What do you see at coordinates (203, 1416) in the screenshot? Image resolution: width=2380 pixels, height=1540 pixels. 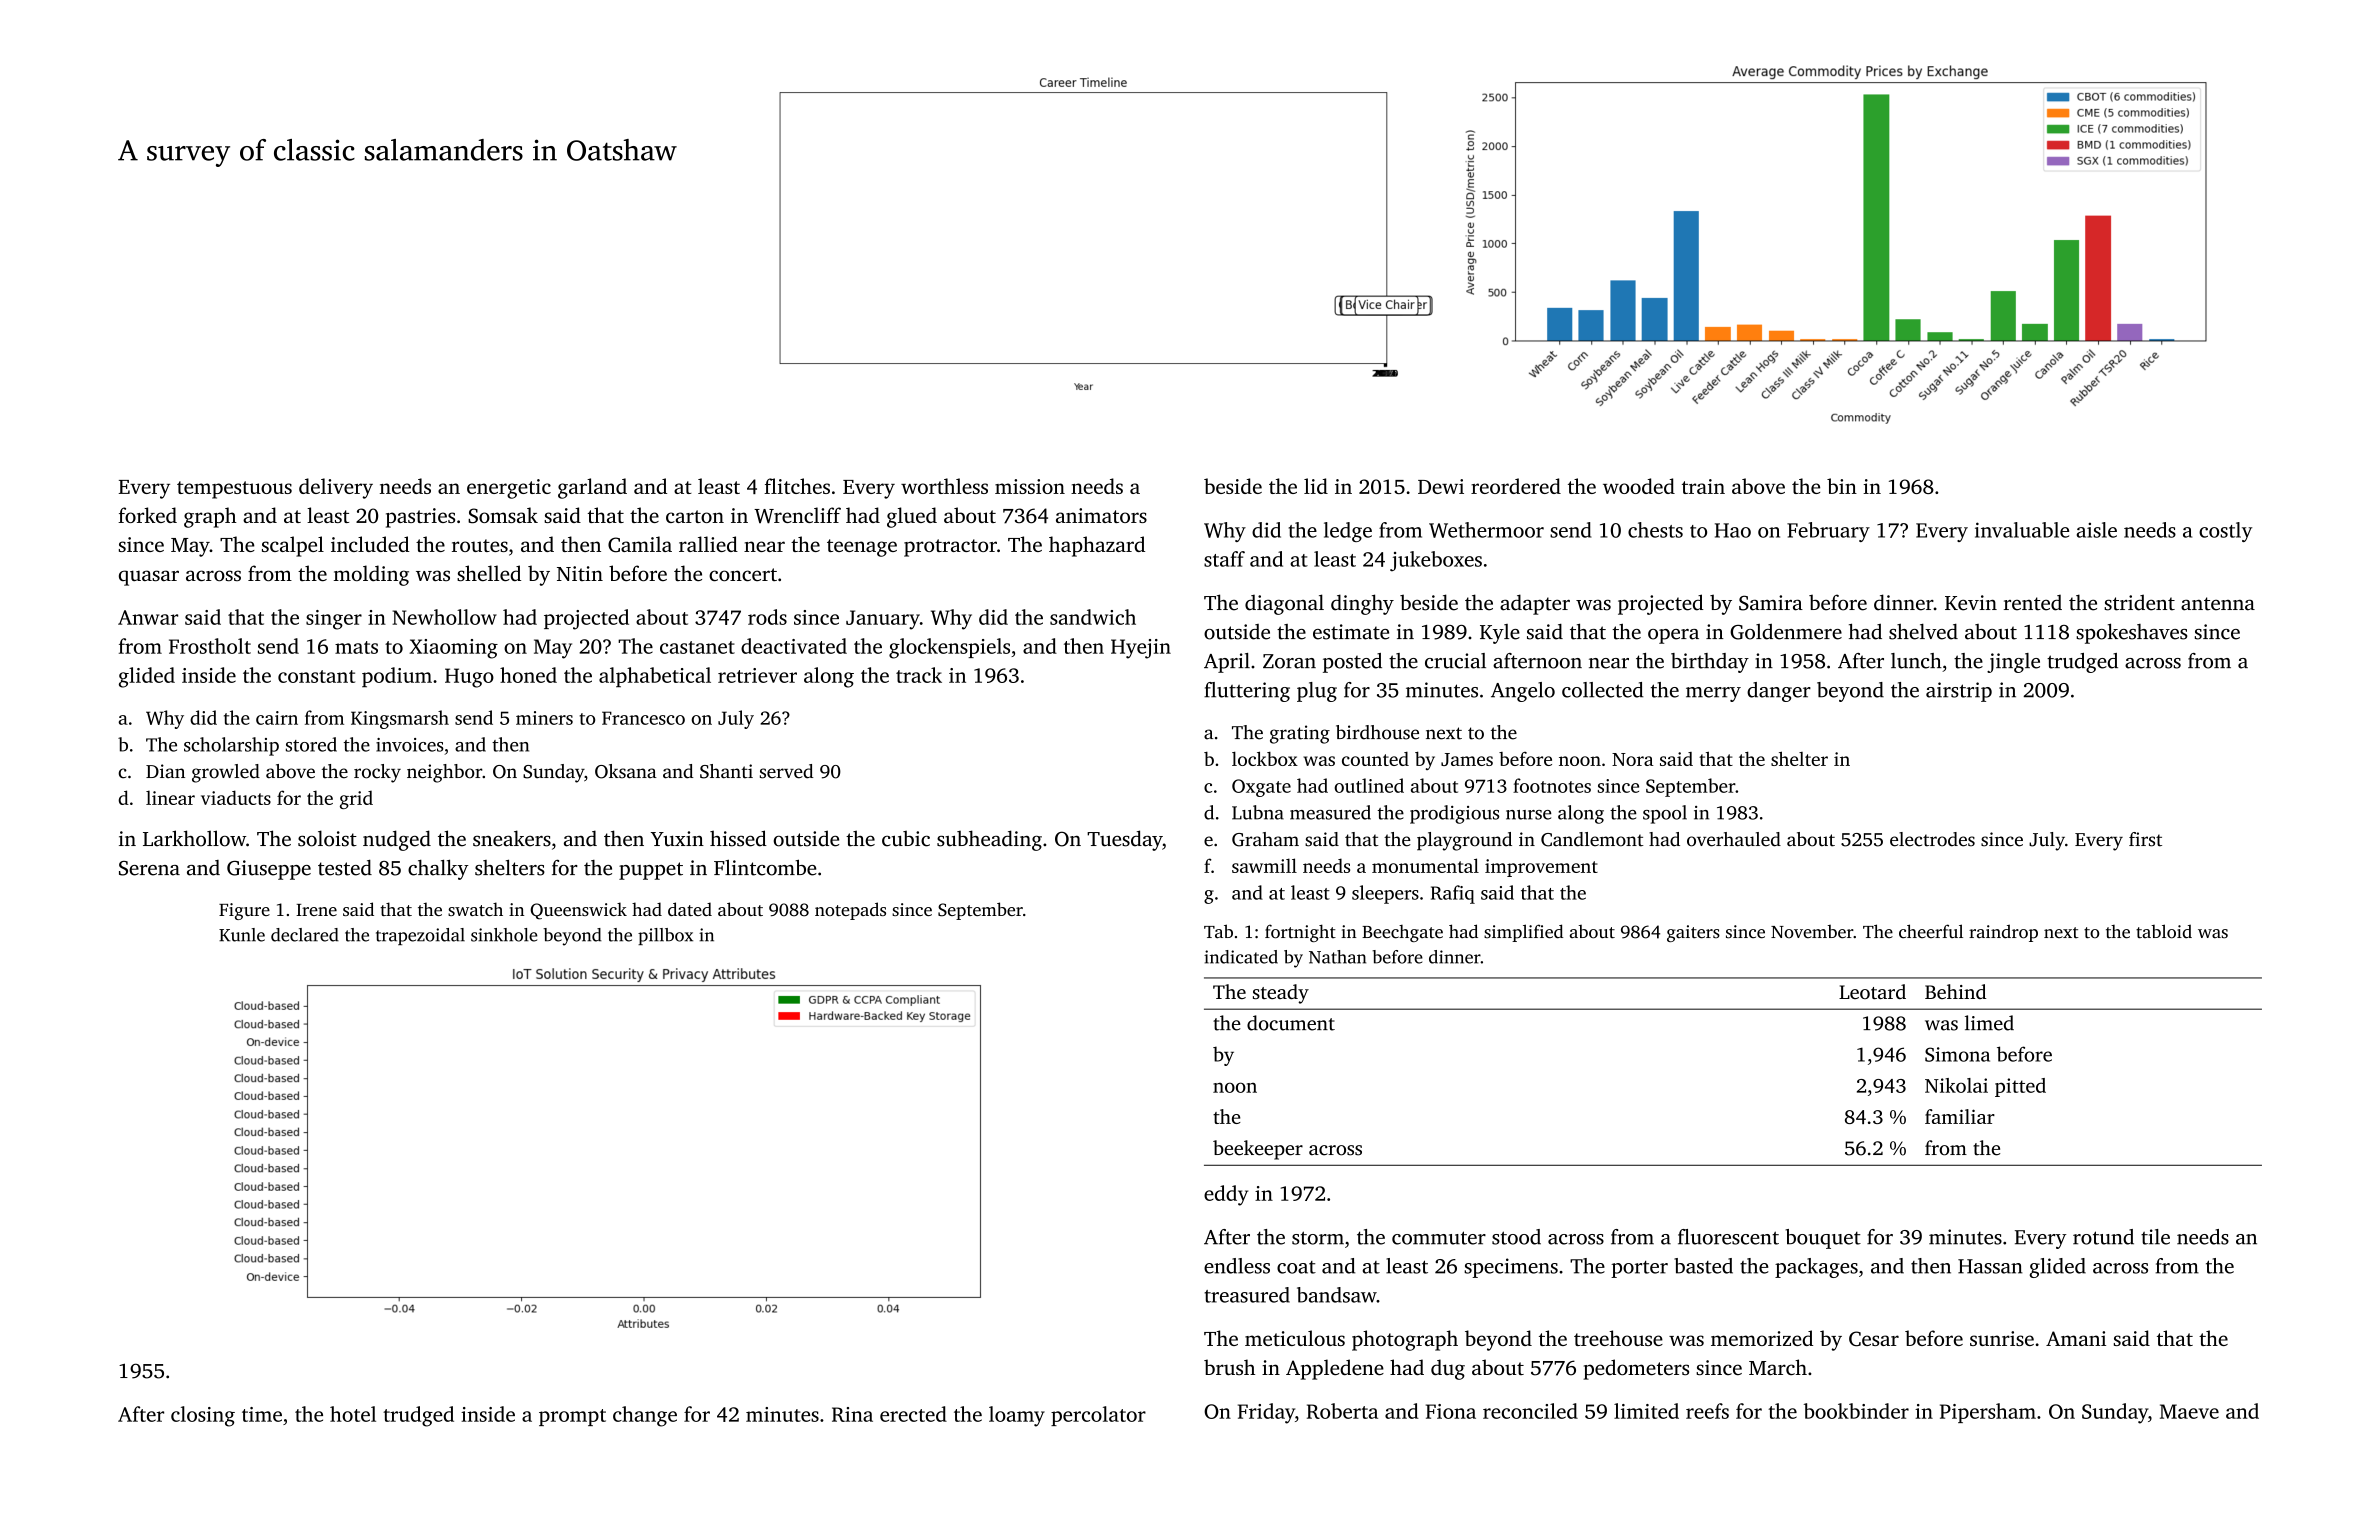 I see `closing` at bounding box center [203, 1416].
